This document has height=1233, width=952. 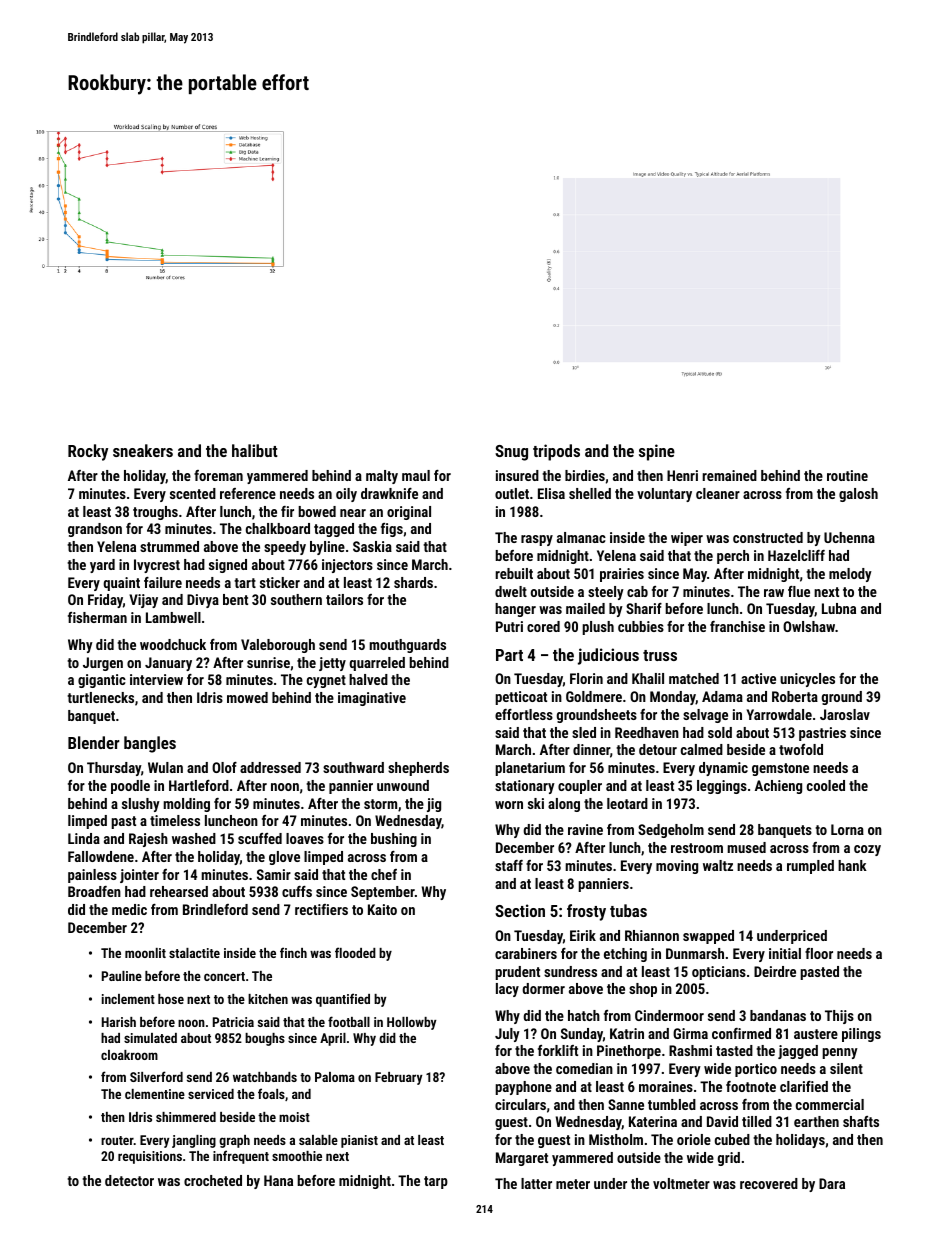 What do you see at coordinates (705, 716) in the document?
I see `selvage` at bounding box center [705, 716].
